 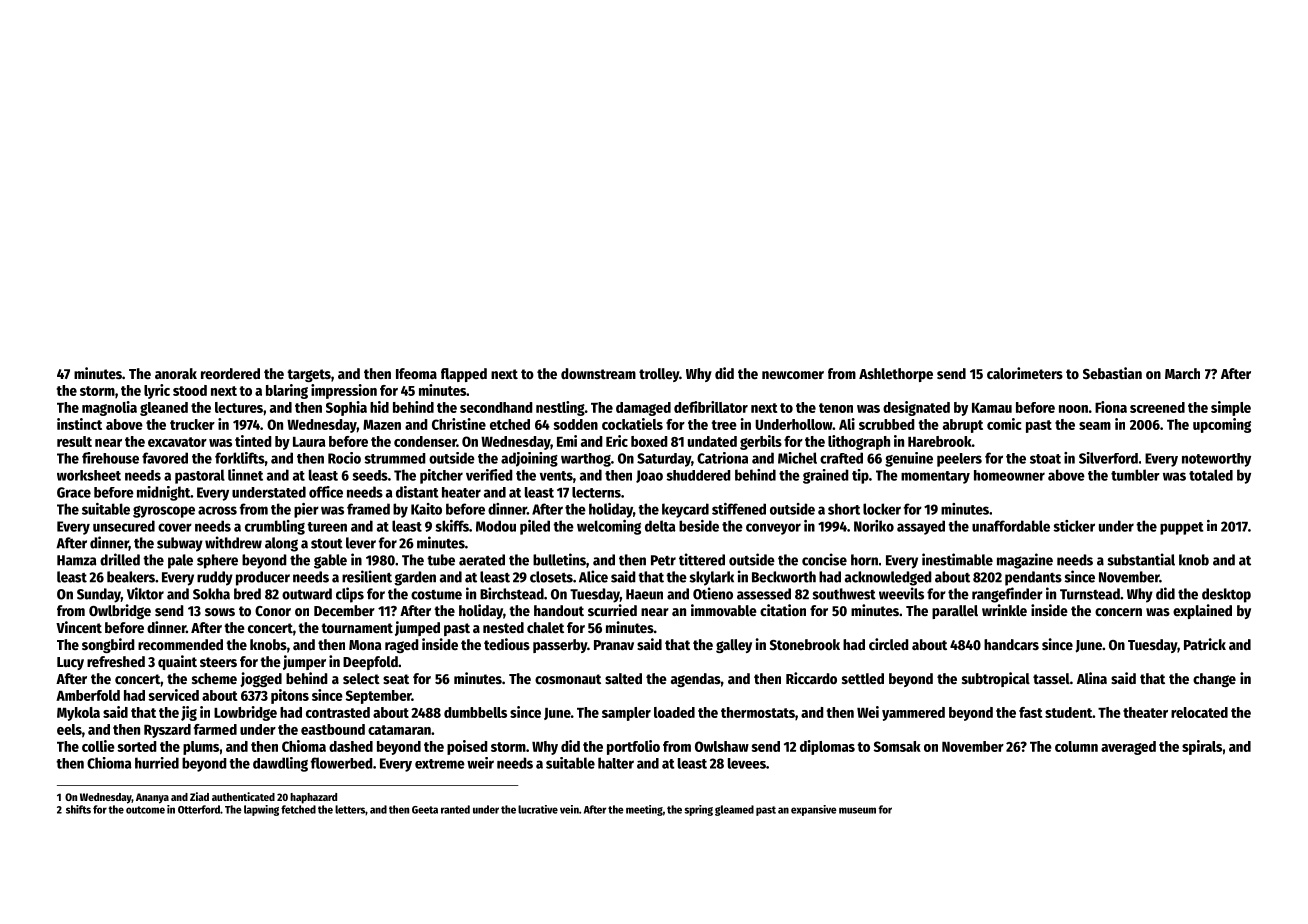 What do you see at coordinates (1011, 526) in the page?
I see `unaffordable` at bounding box center [1011, 526].
